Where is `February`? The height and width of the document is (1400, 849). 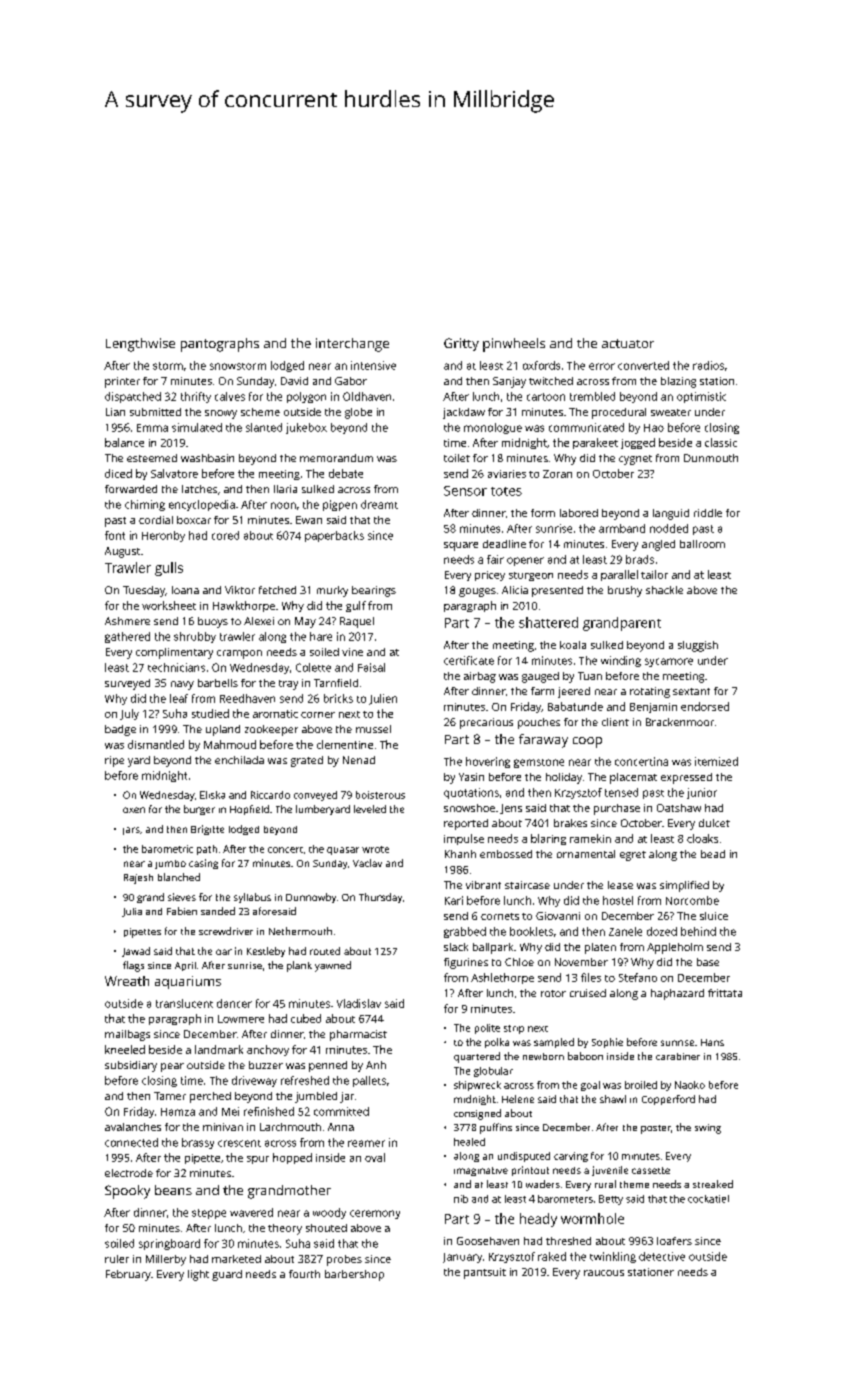 February is located at coordinates (128, 1275).
